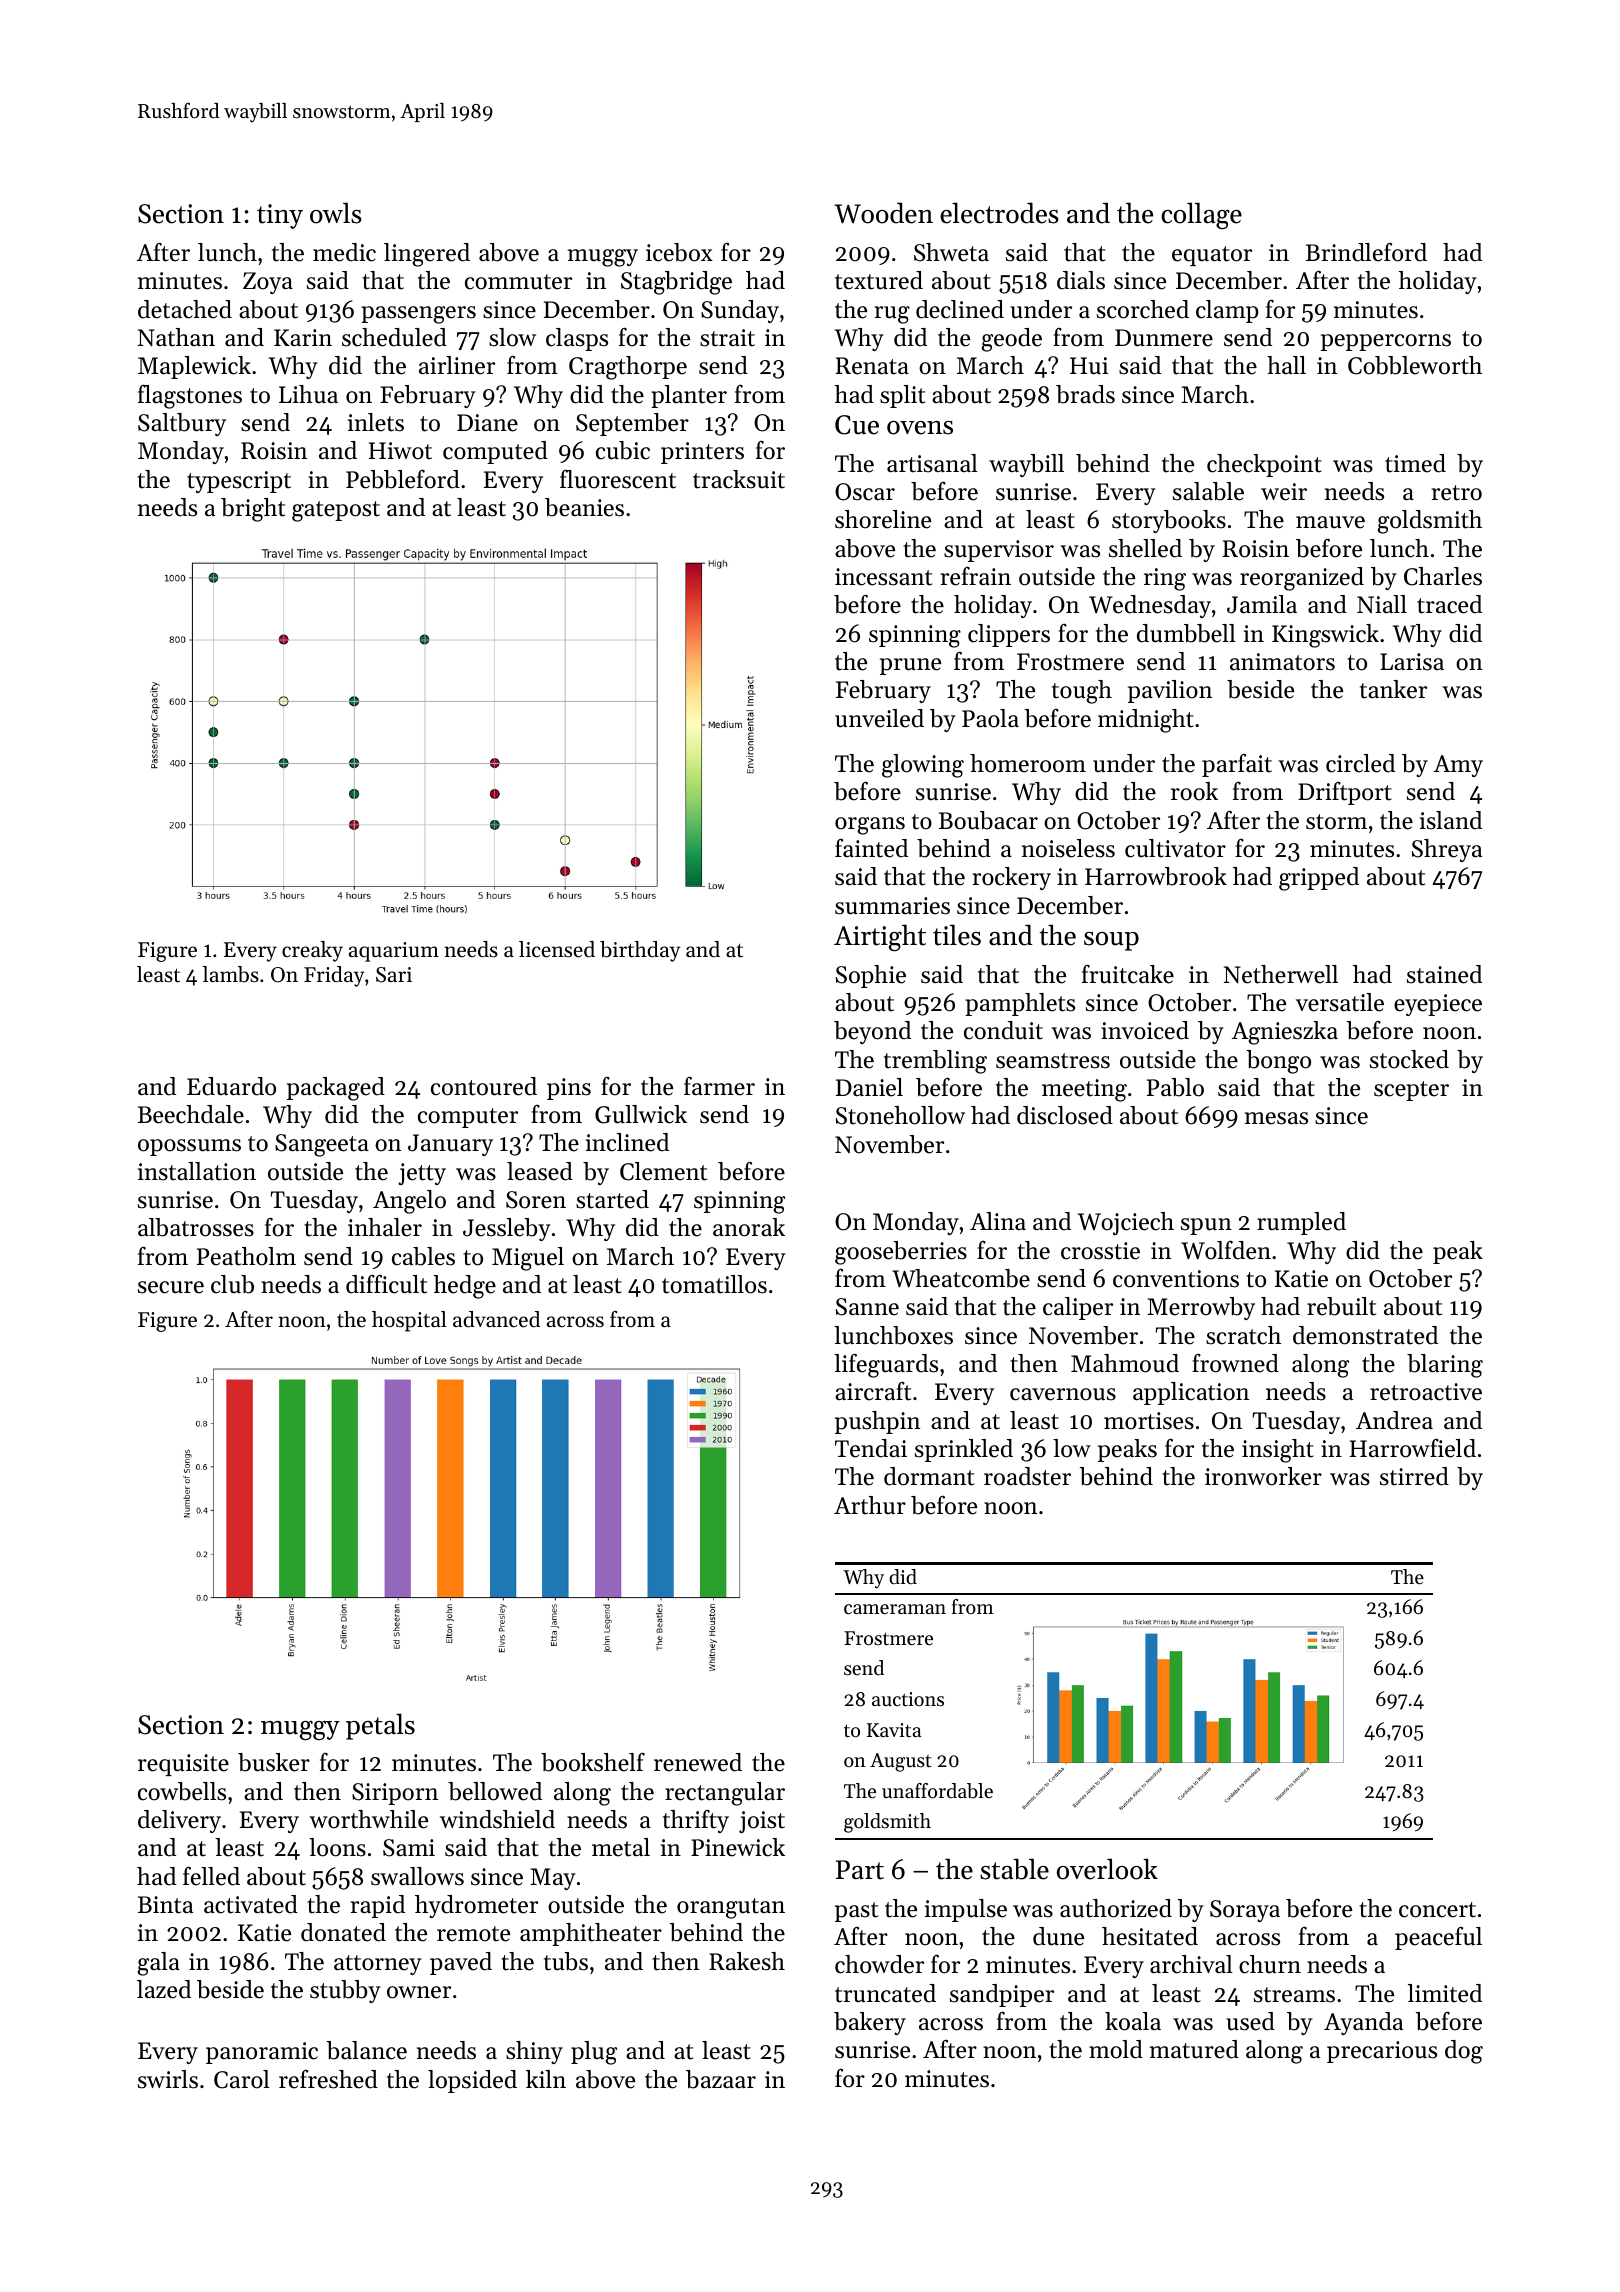 This page has width=1620, height=2292. Describe the element at coordinates (1415, 365) in the page. I see `Cobbleworth` at that location.
